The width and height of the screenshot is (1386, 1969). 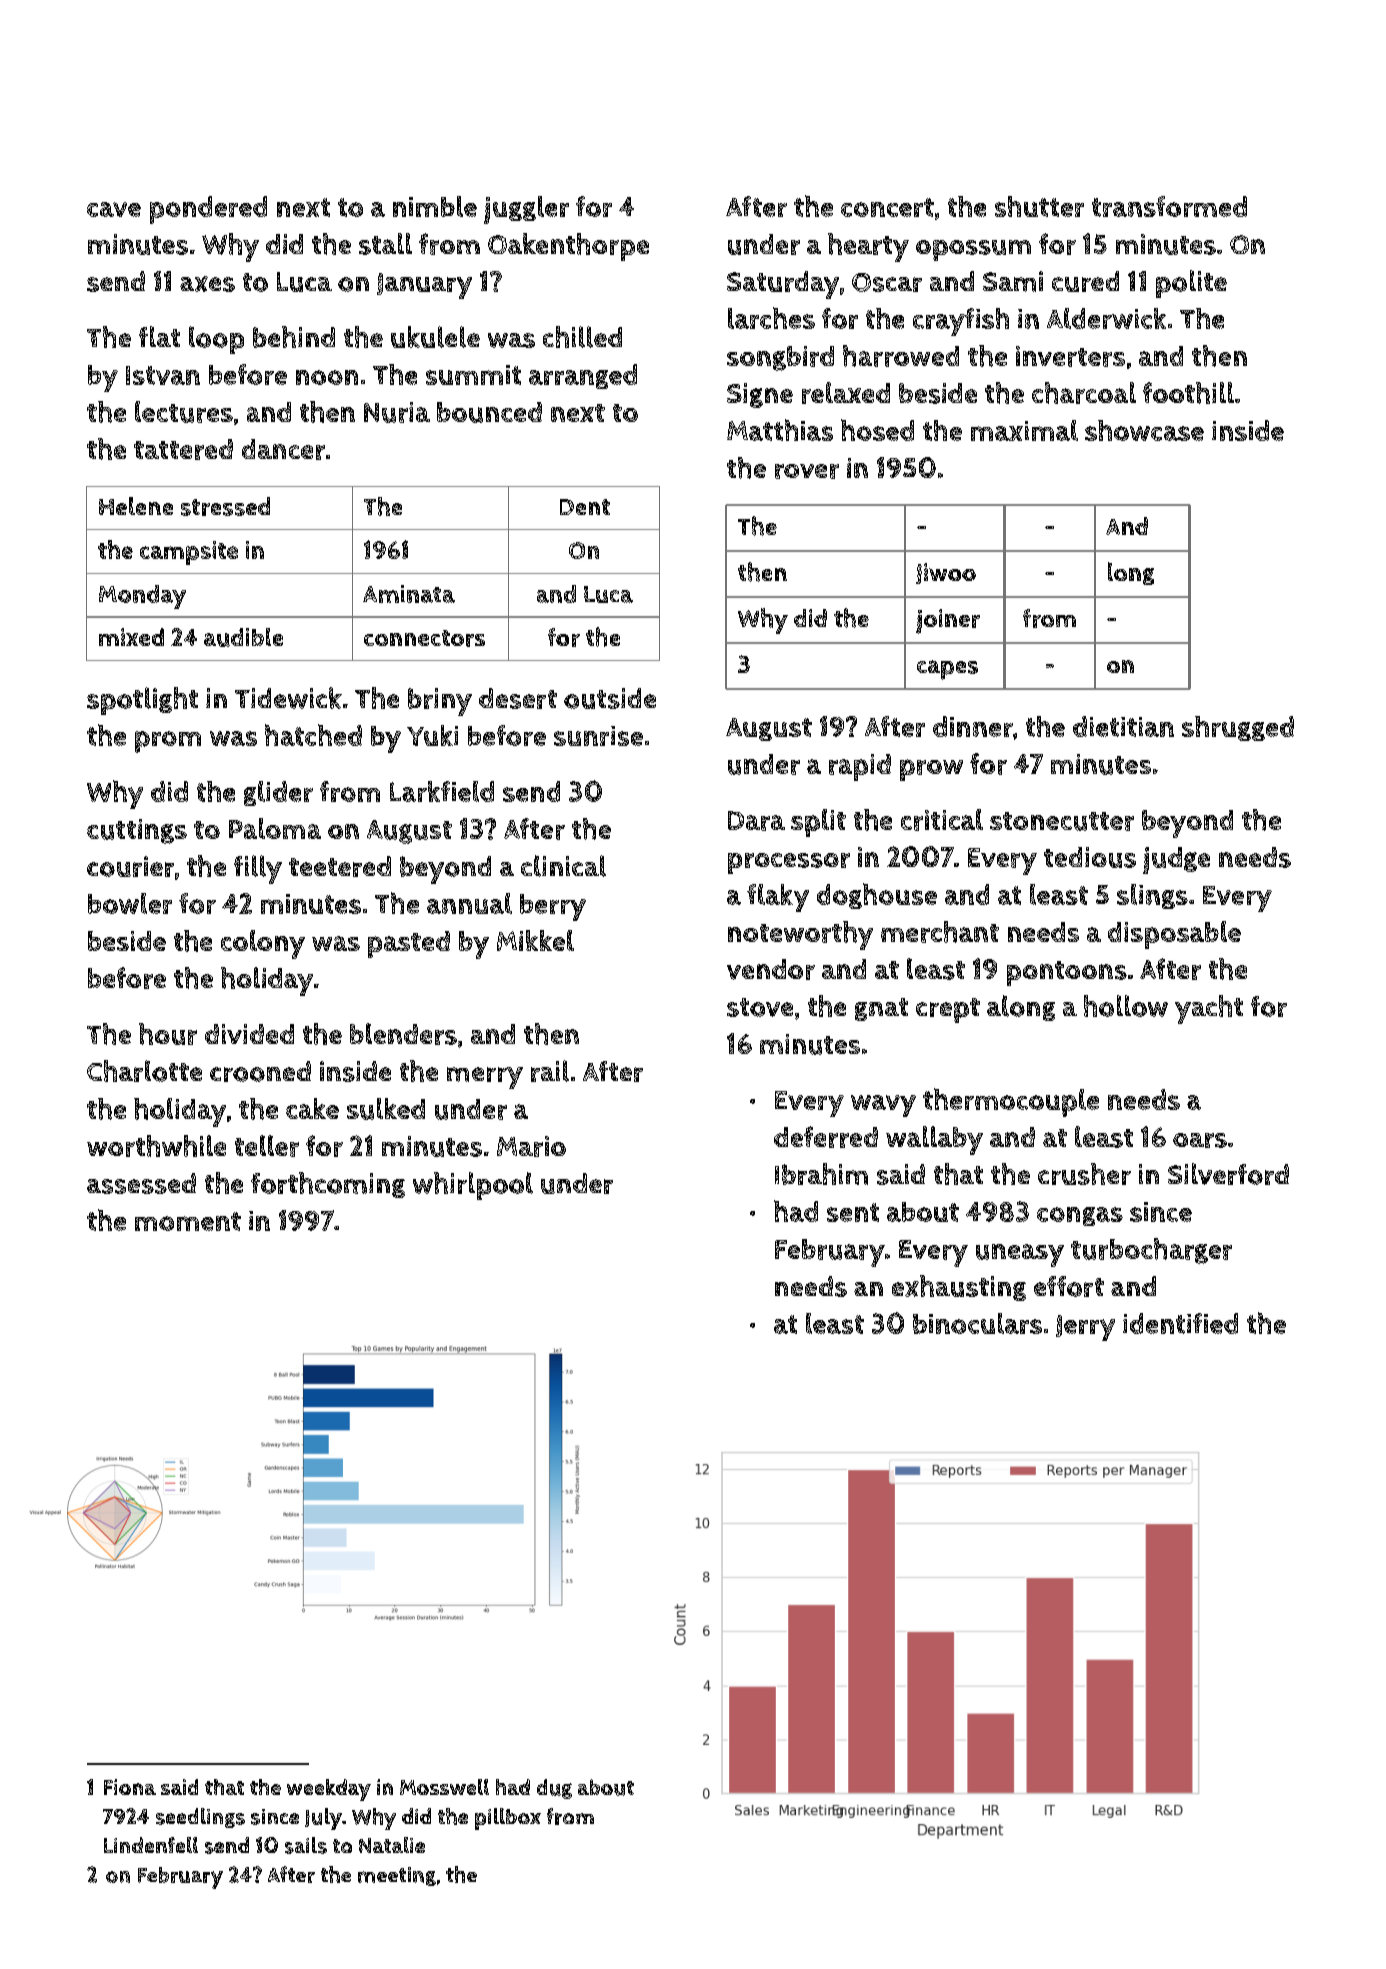 I want to click on shutter, so click(x=1039, y=206).
